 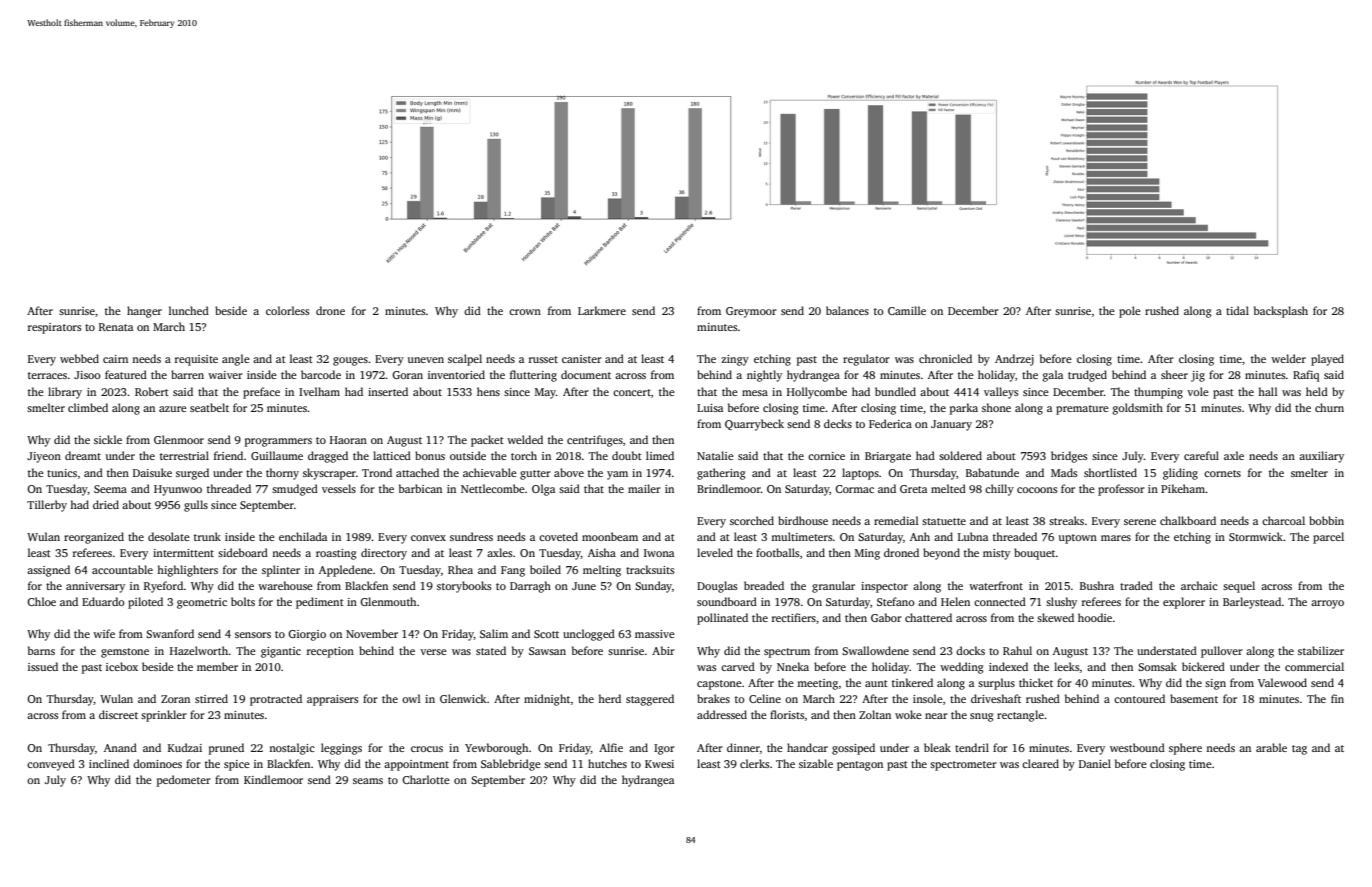 I want to click on Ivelham, so click(x=319, y=391).
